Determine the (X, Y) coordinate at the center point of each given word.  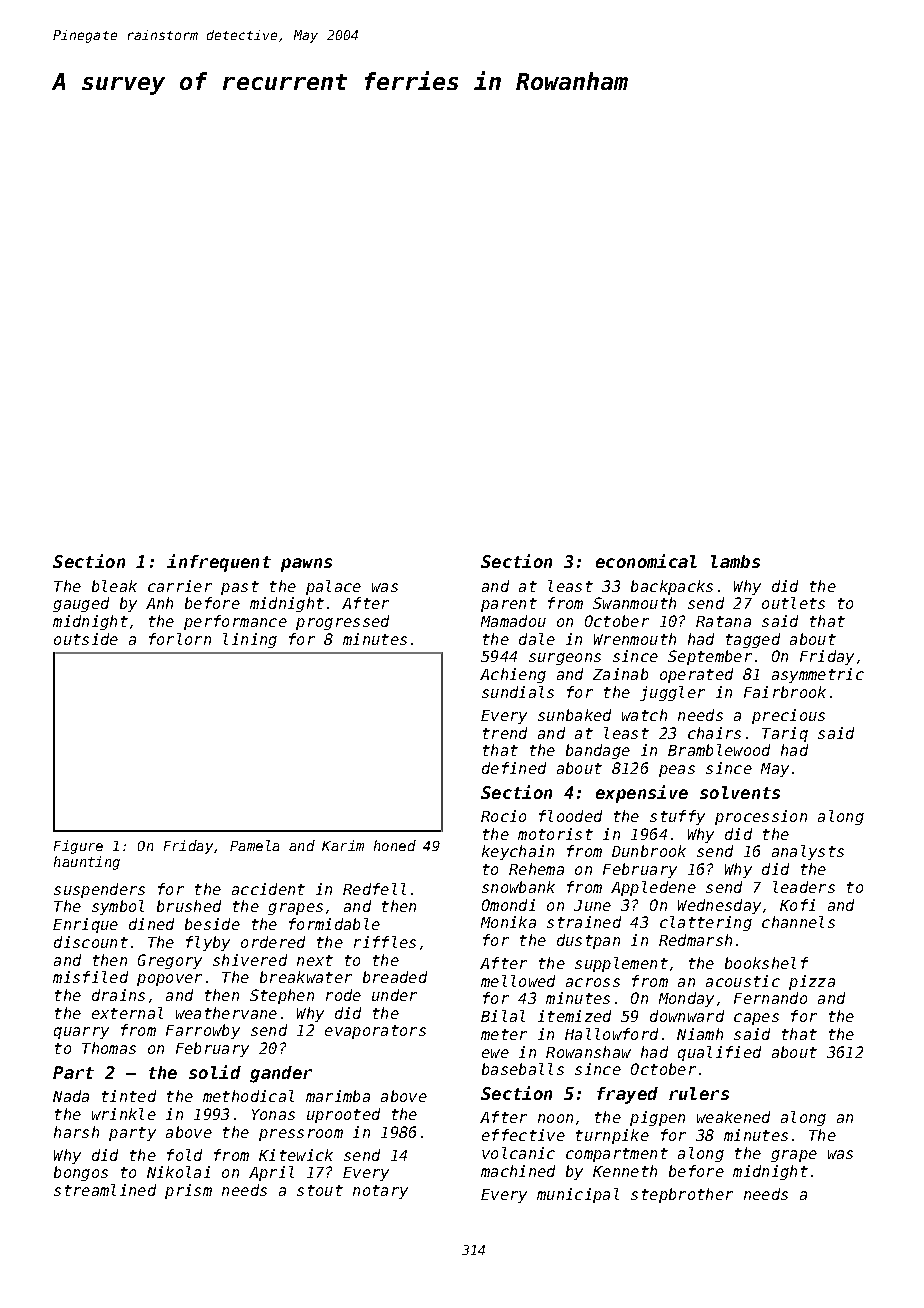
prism (188, 1191)
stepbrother (682, 1195)
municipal (578, 1195)
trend (505, 733)
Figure (78, 847)
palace (333, 587)
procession (761, 817)
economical (646, 561)
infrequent (219, 563)
